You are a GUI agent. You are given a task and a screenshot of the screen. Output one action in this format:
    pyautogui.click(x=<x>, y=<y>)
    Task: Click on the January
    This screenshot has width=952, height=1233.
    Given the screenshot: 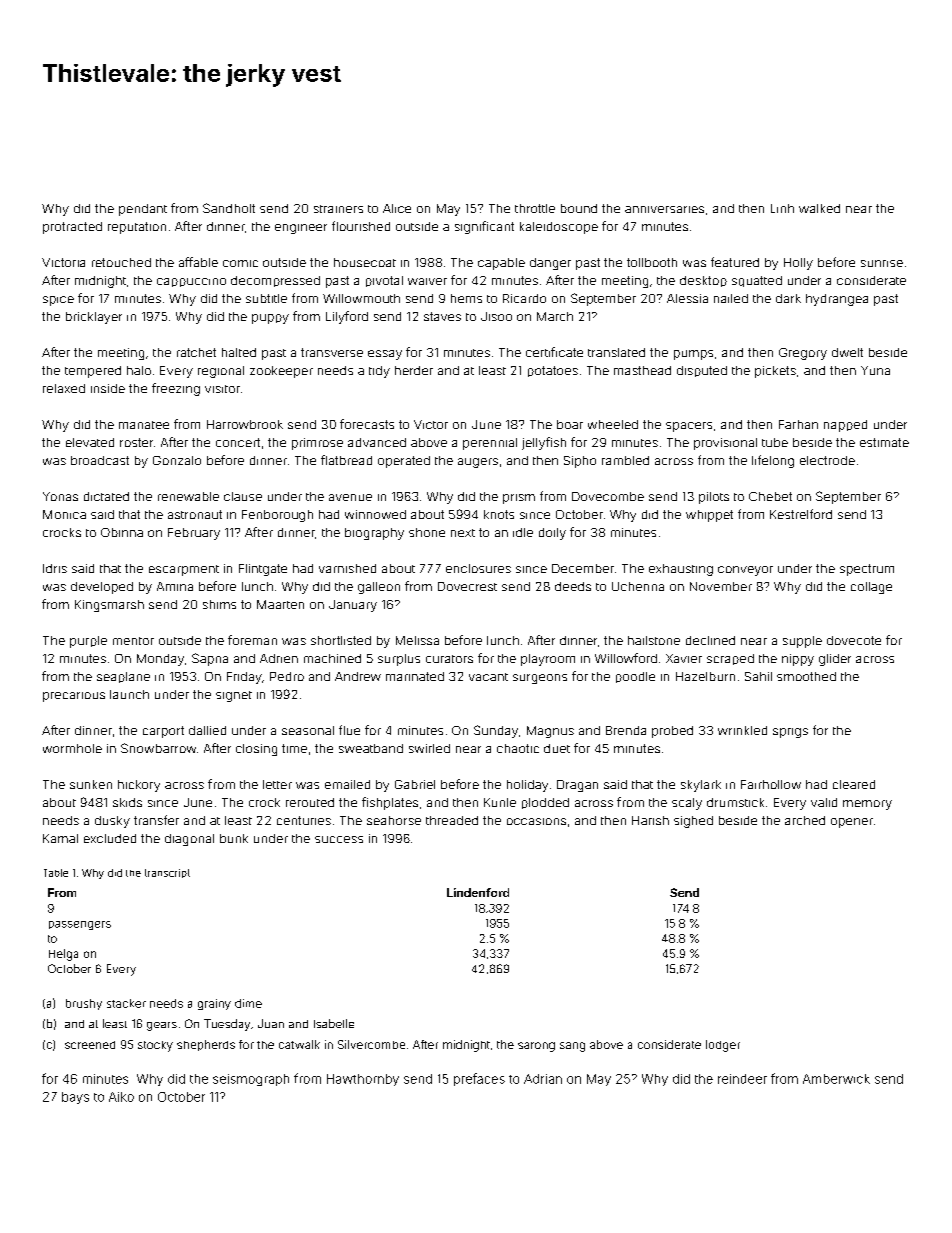 What is the action you would take?
    pyautogui.click(x=353, y=606)
